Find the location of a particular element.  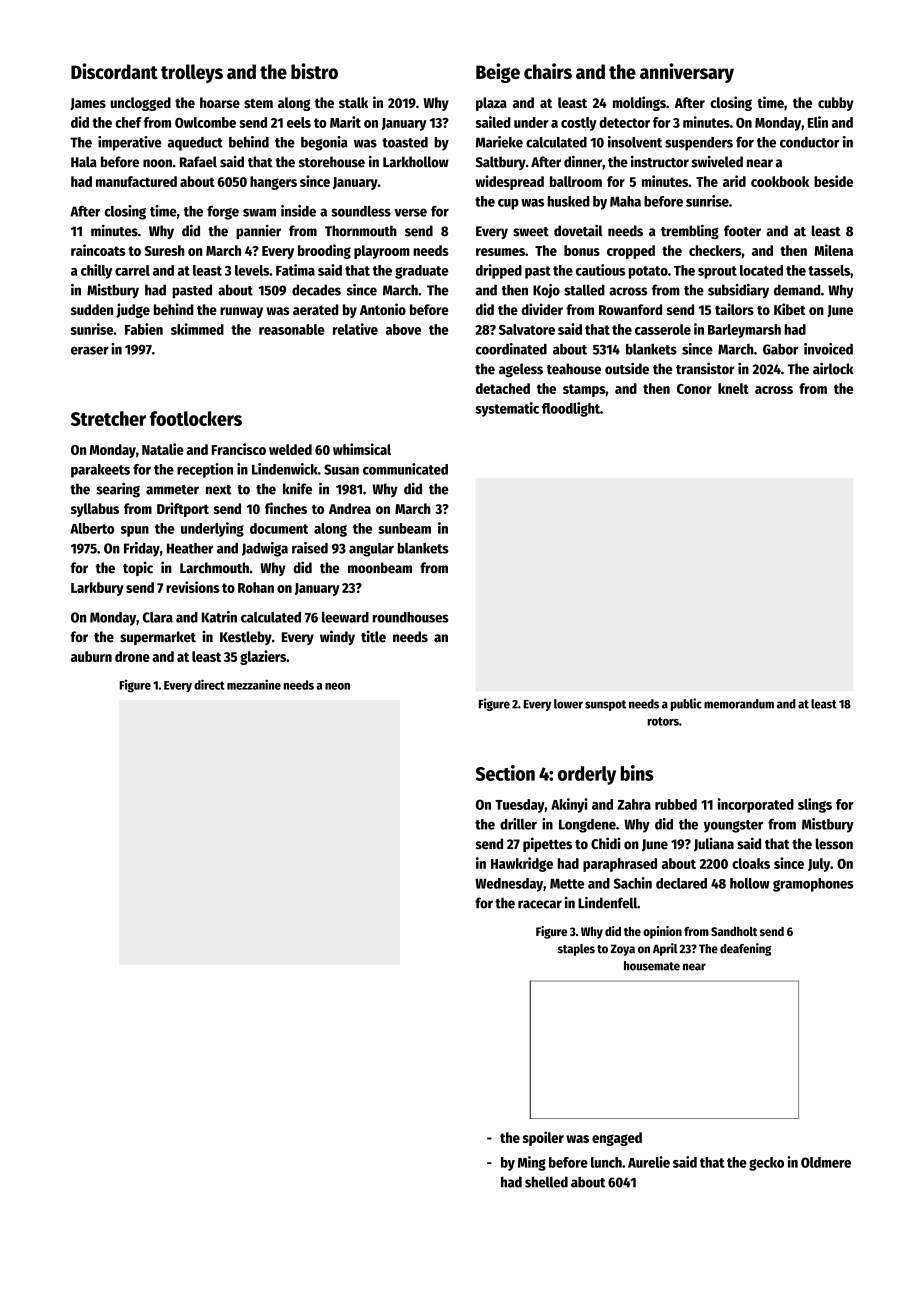

July is located at coordinates (819, 865).
